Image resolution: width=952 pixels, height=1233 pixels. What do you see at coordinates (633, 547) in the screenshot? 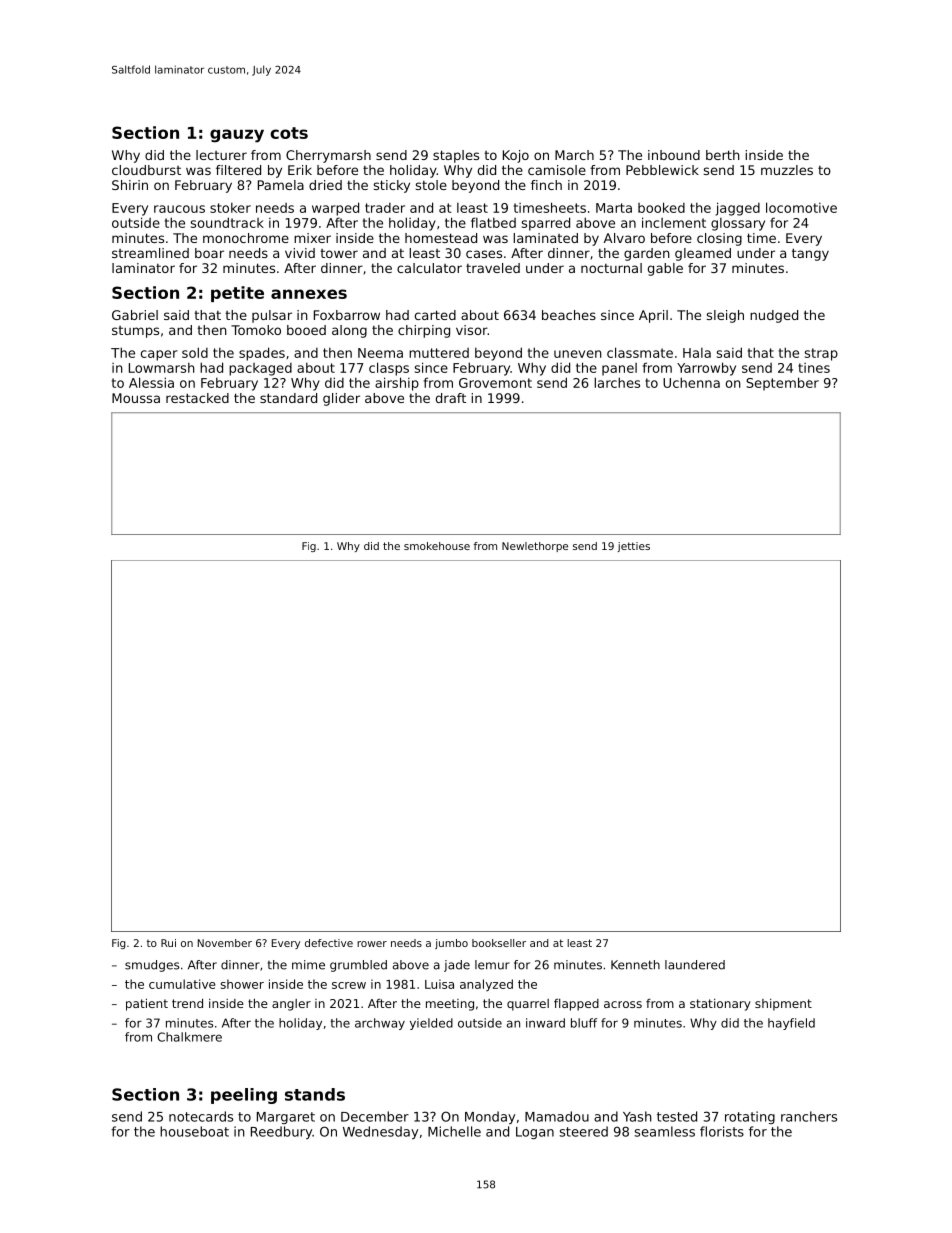
I see `jetties` at bounding box center [633, 547].
